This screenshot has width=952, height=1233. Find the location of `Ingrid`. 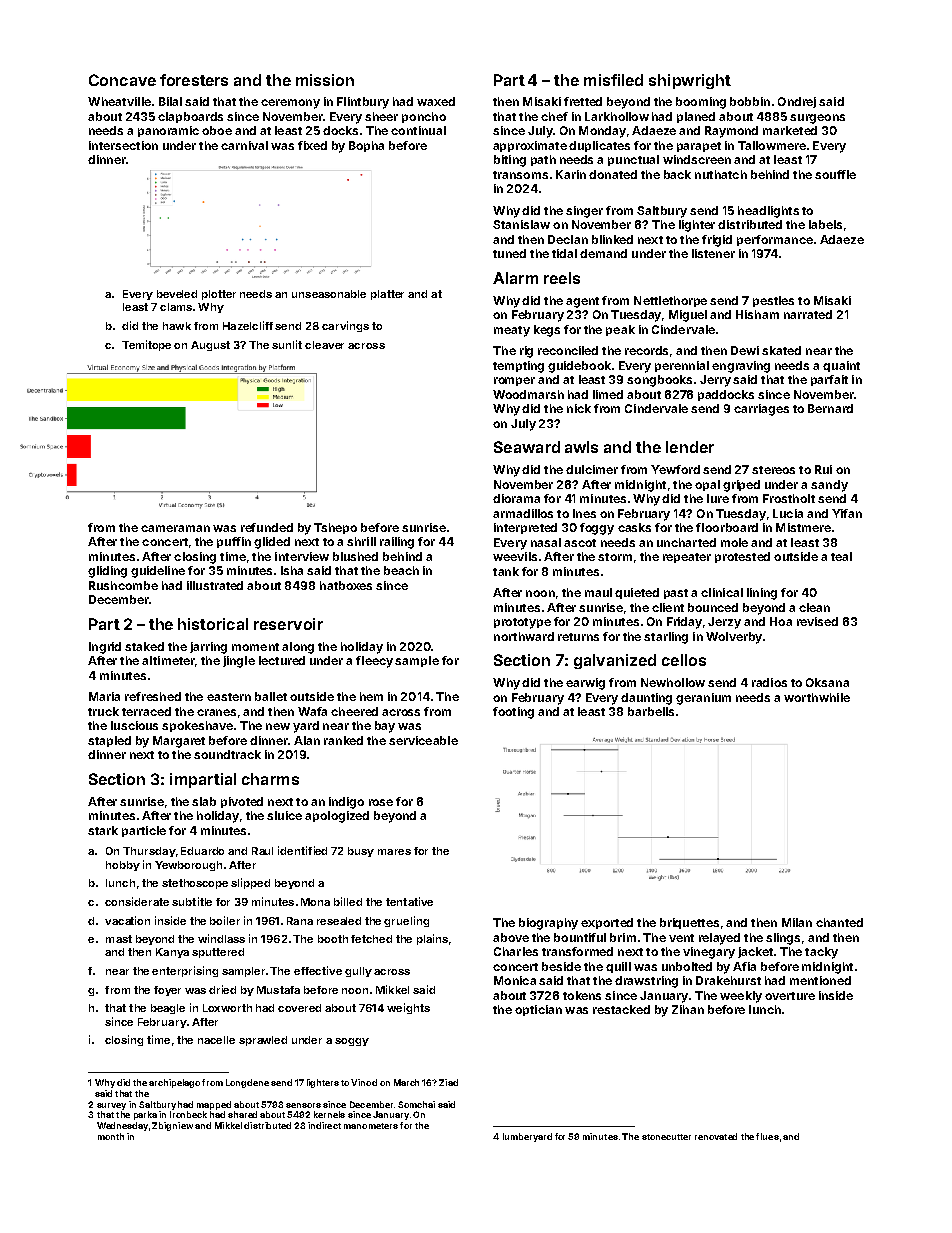

Ingrid is located at coordinates (105, 648).
